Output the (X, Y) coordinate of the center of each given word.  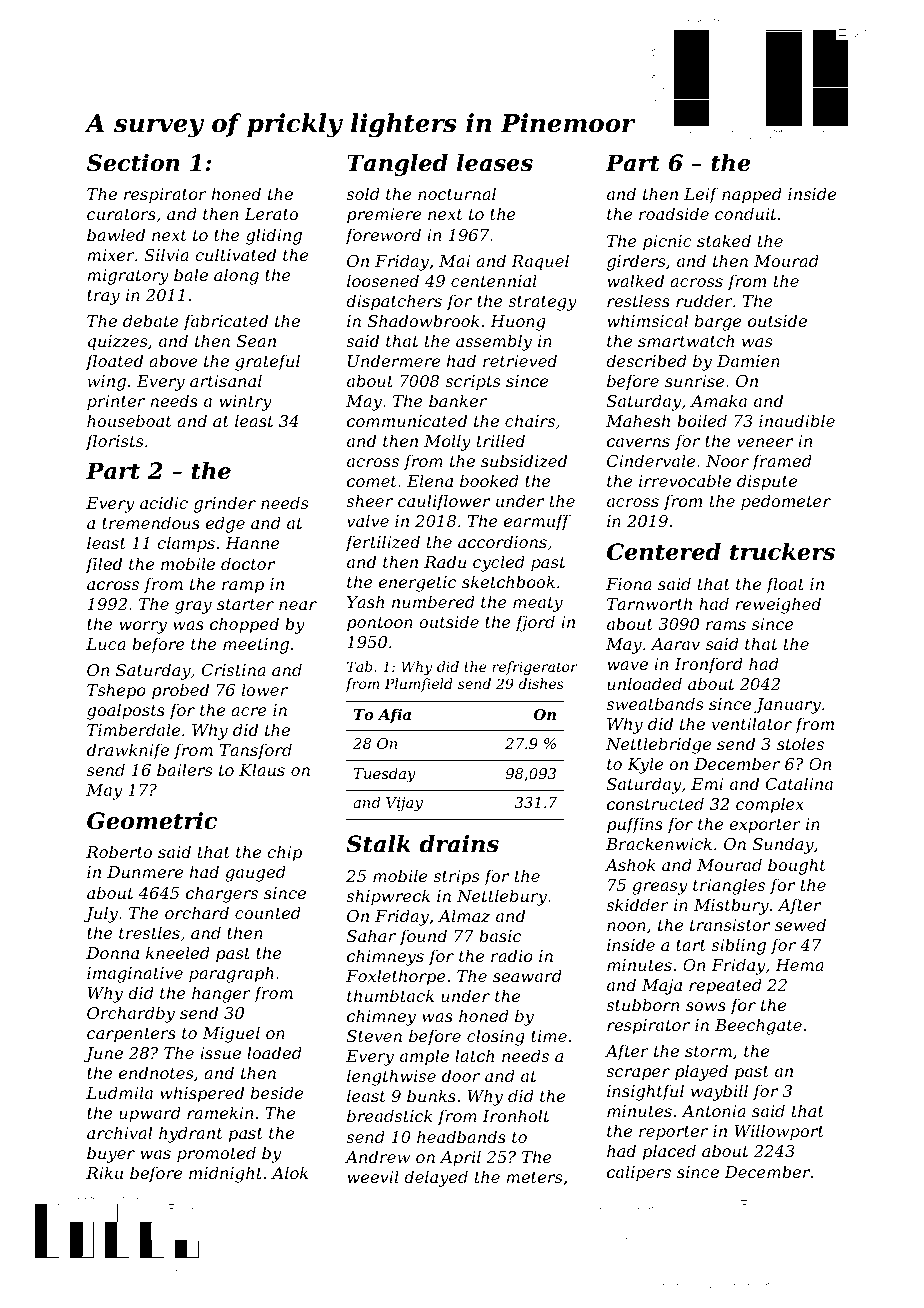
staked (724, 240)
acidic (164, 502)
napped (752, 195)
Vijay (404, 804)
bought (797, 866)
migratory (128, 277)
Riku (104, 1172)
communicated (407, 420)
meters (534, 1177)
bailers (184, 769)
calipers (639, 1173)
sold (363, 193)
